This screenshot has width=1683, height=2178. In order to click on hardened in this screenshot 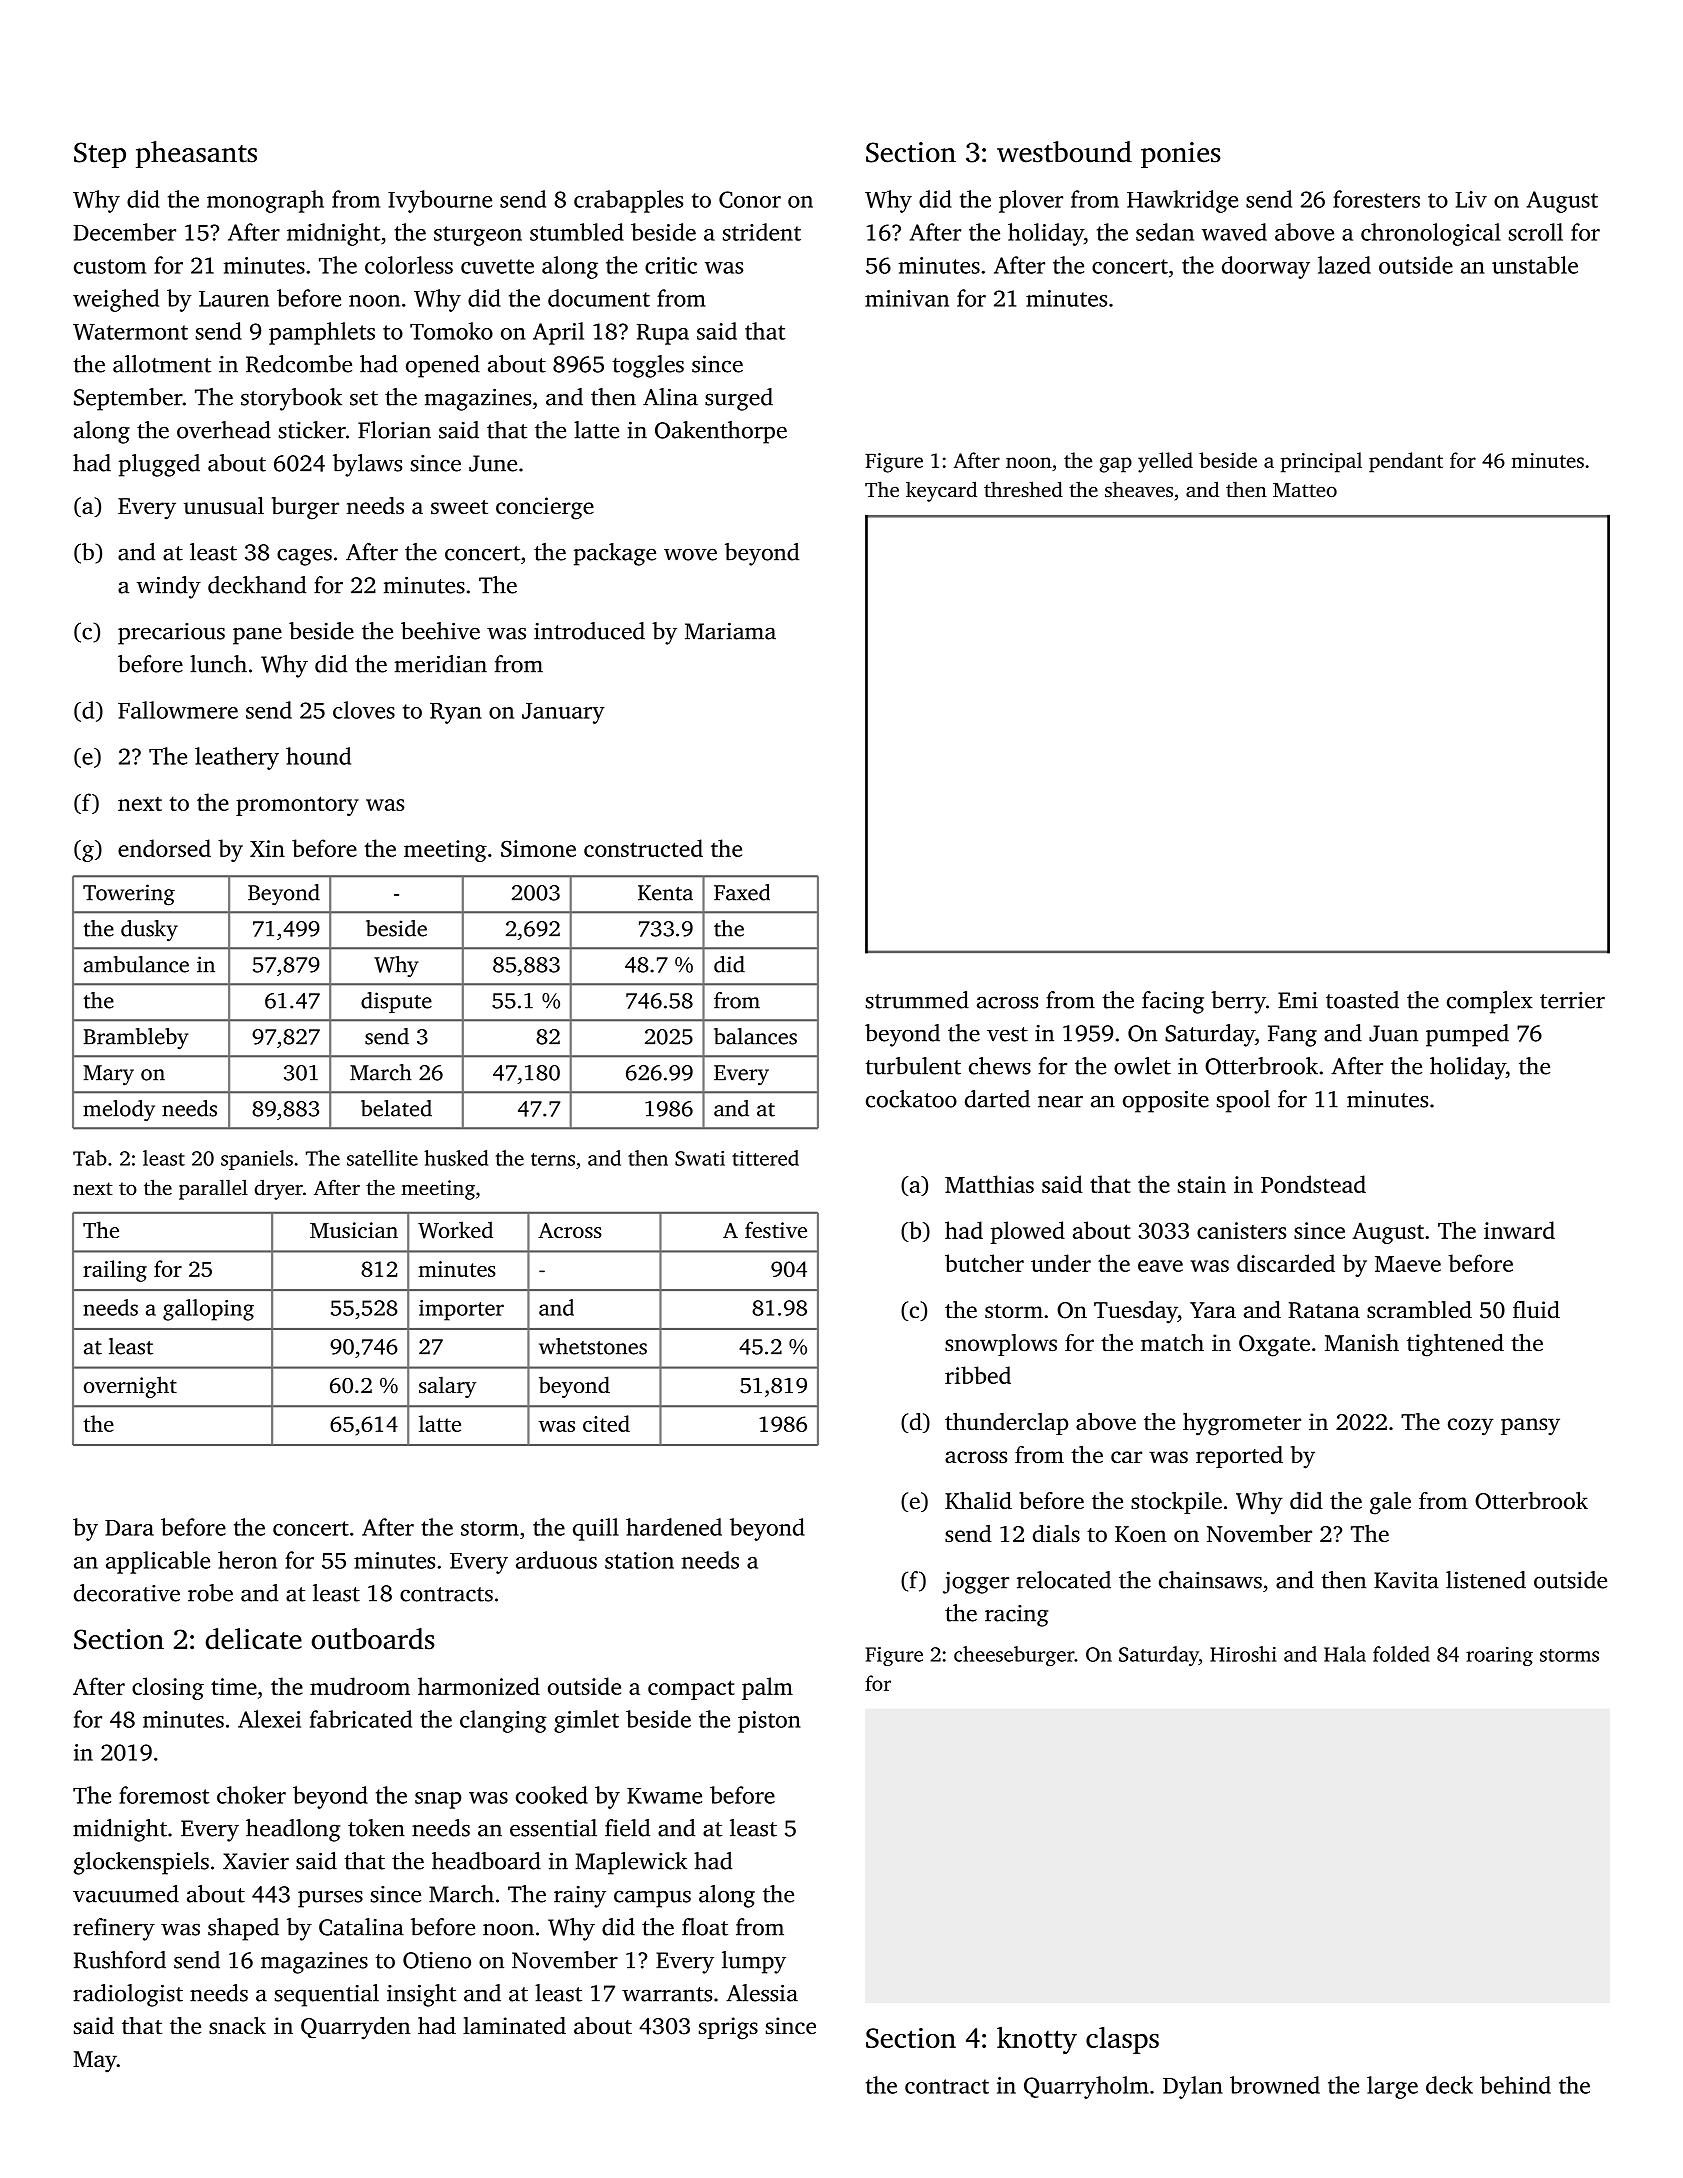, I will do `click(674, 1527)`.
